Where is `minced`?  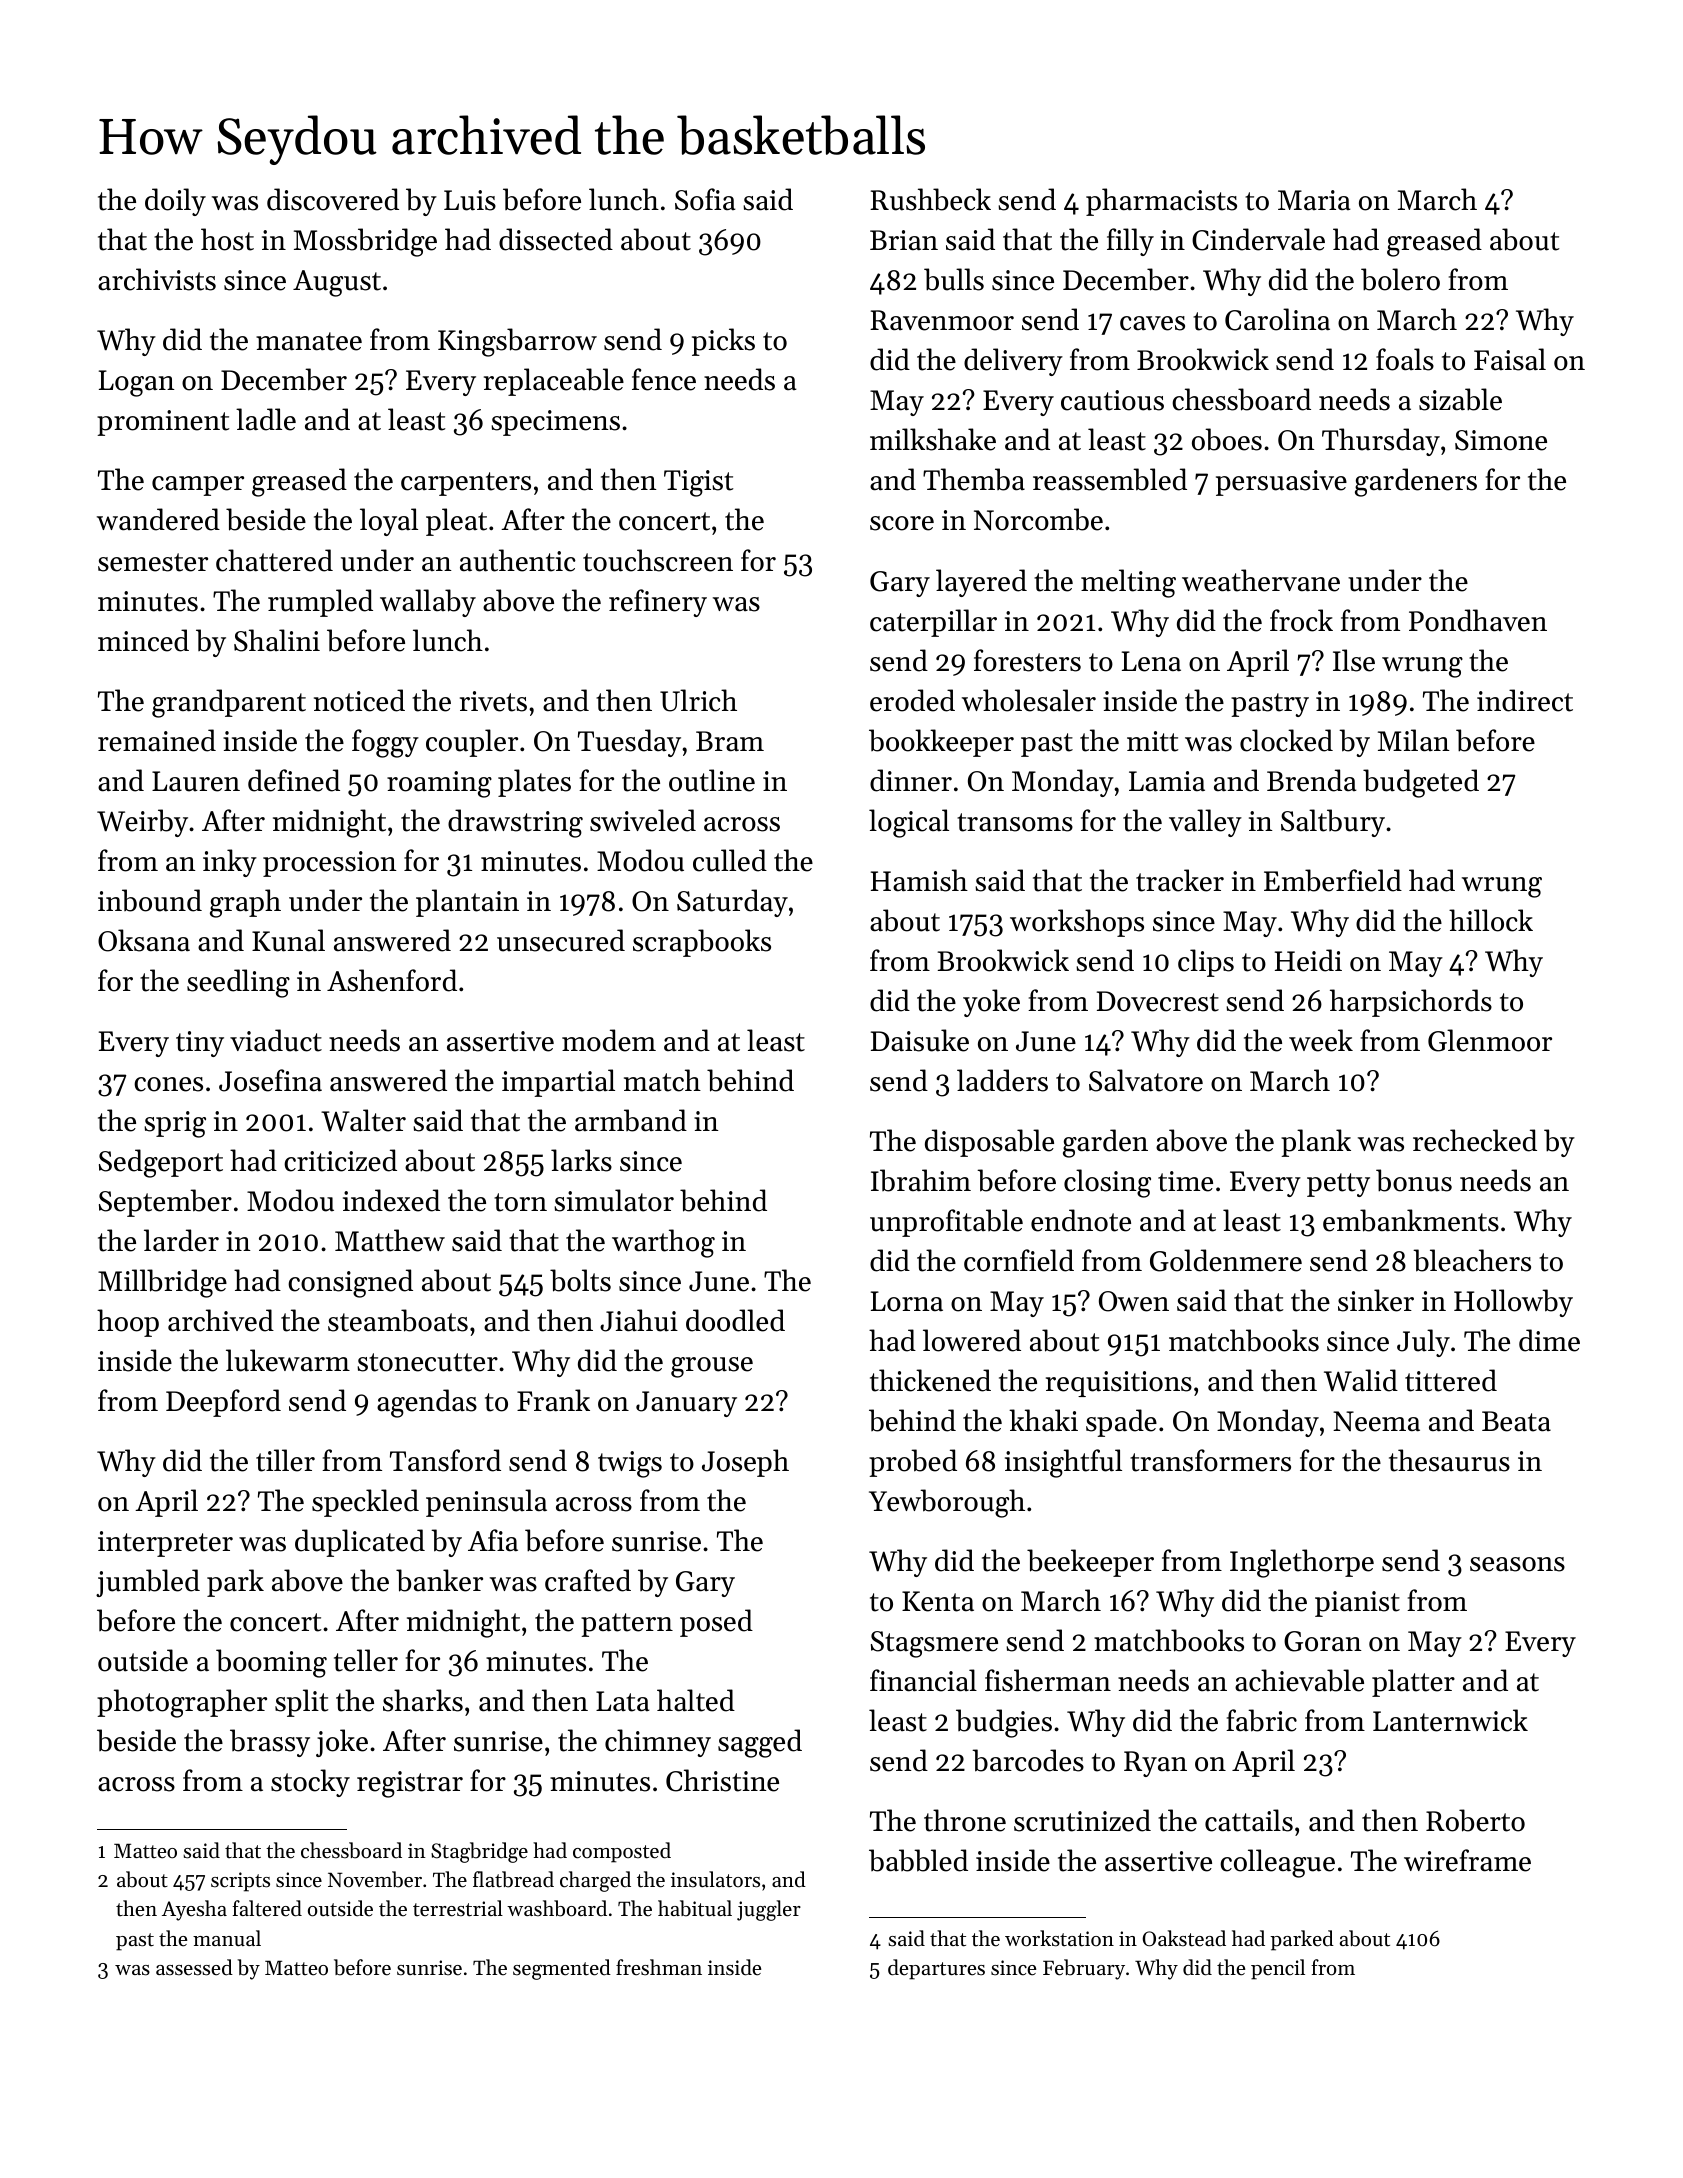
minced is located at coordinates (143, 640).
